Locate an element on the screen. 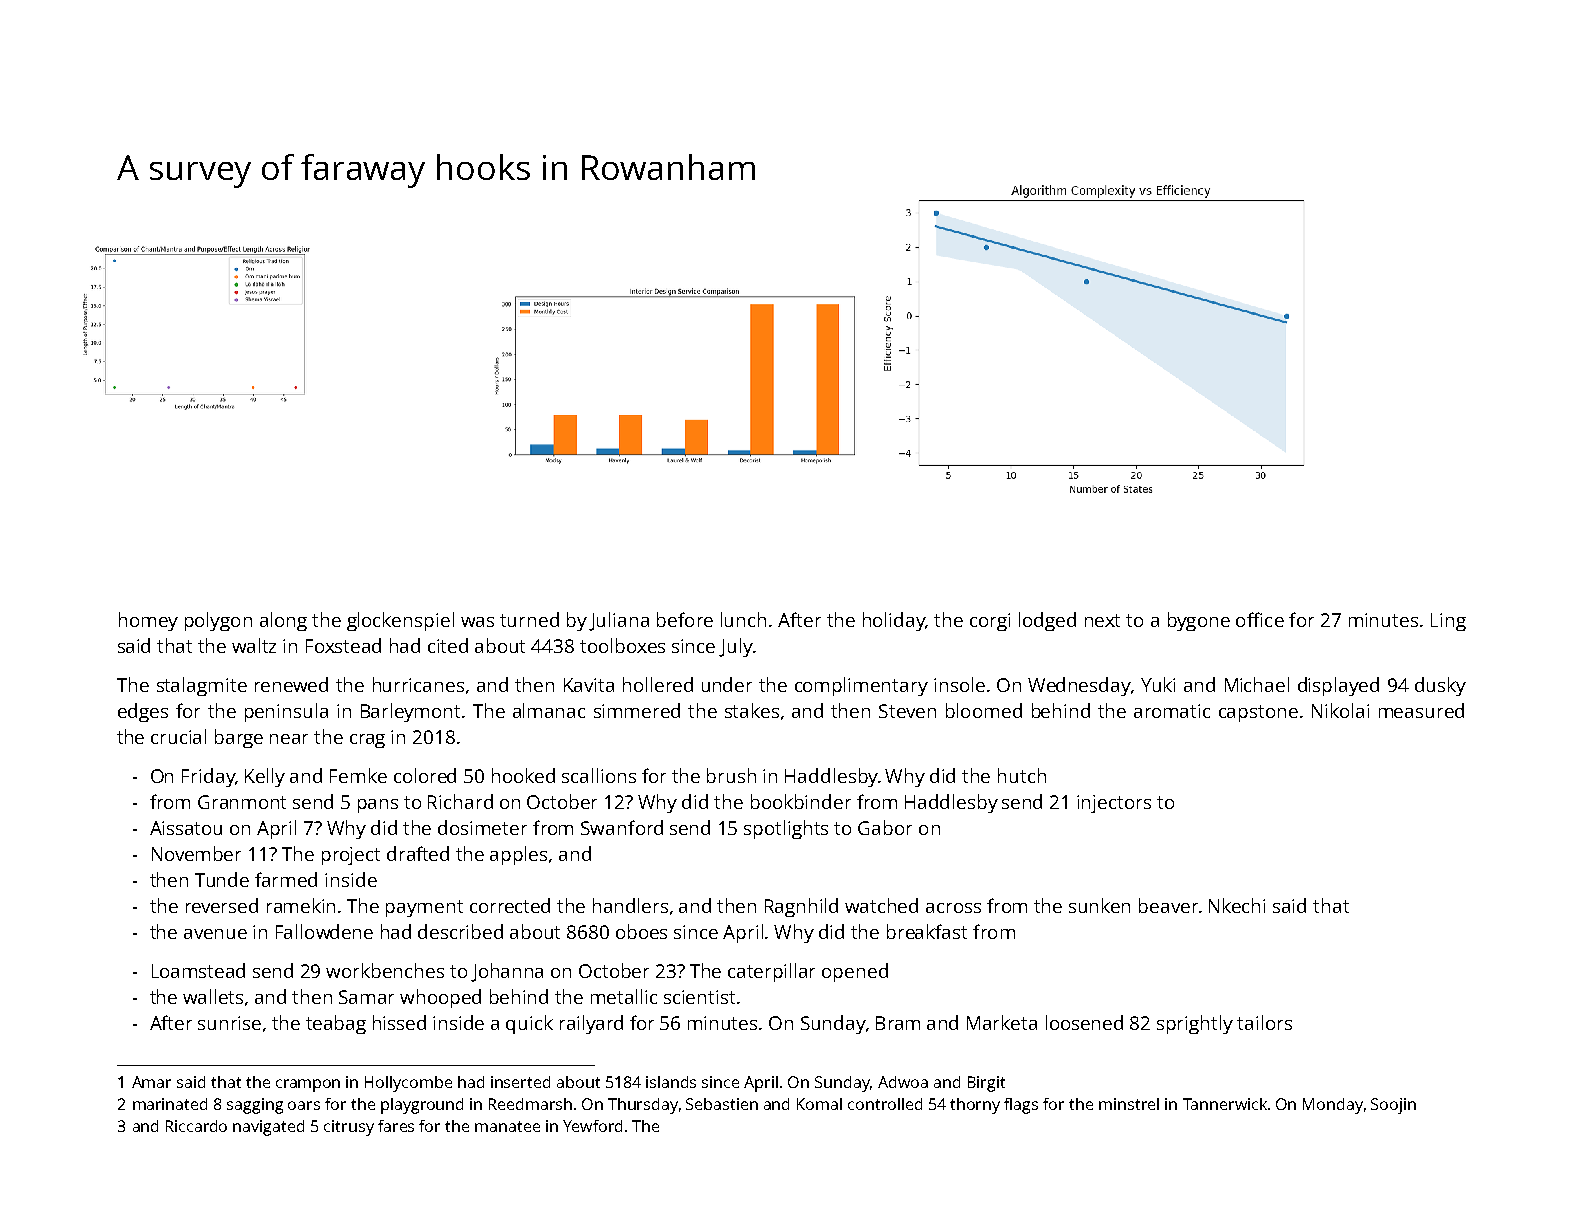 This screenshot has width=1583, height=1223. corgi is located at coordinates (990, 622).
